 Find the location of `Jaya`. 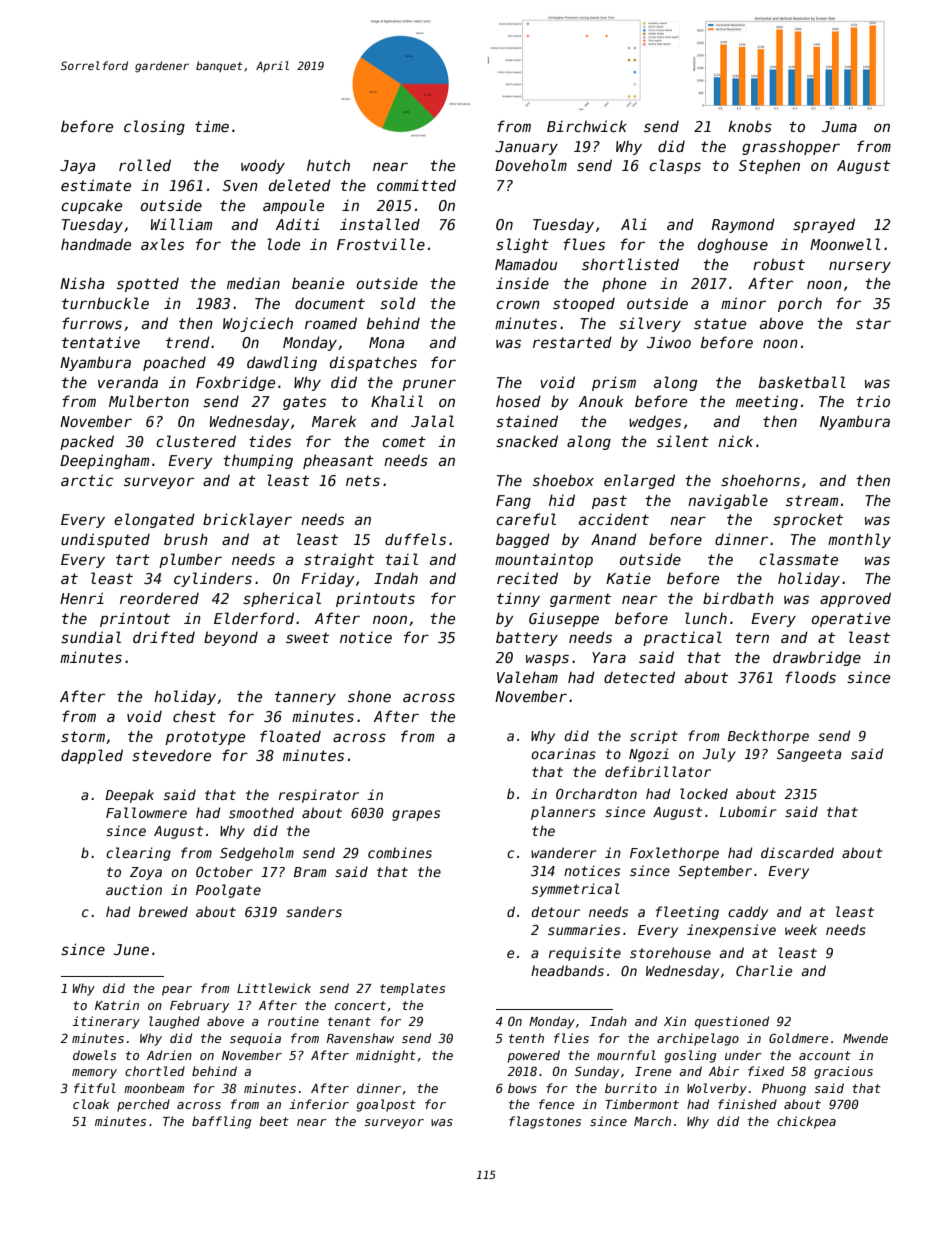

Jaya is located at coordinates (77, 167).
